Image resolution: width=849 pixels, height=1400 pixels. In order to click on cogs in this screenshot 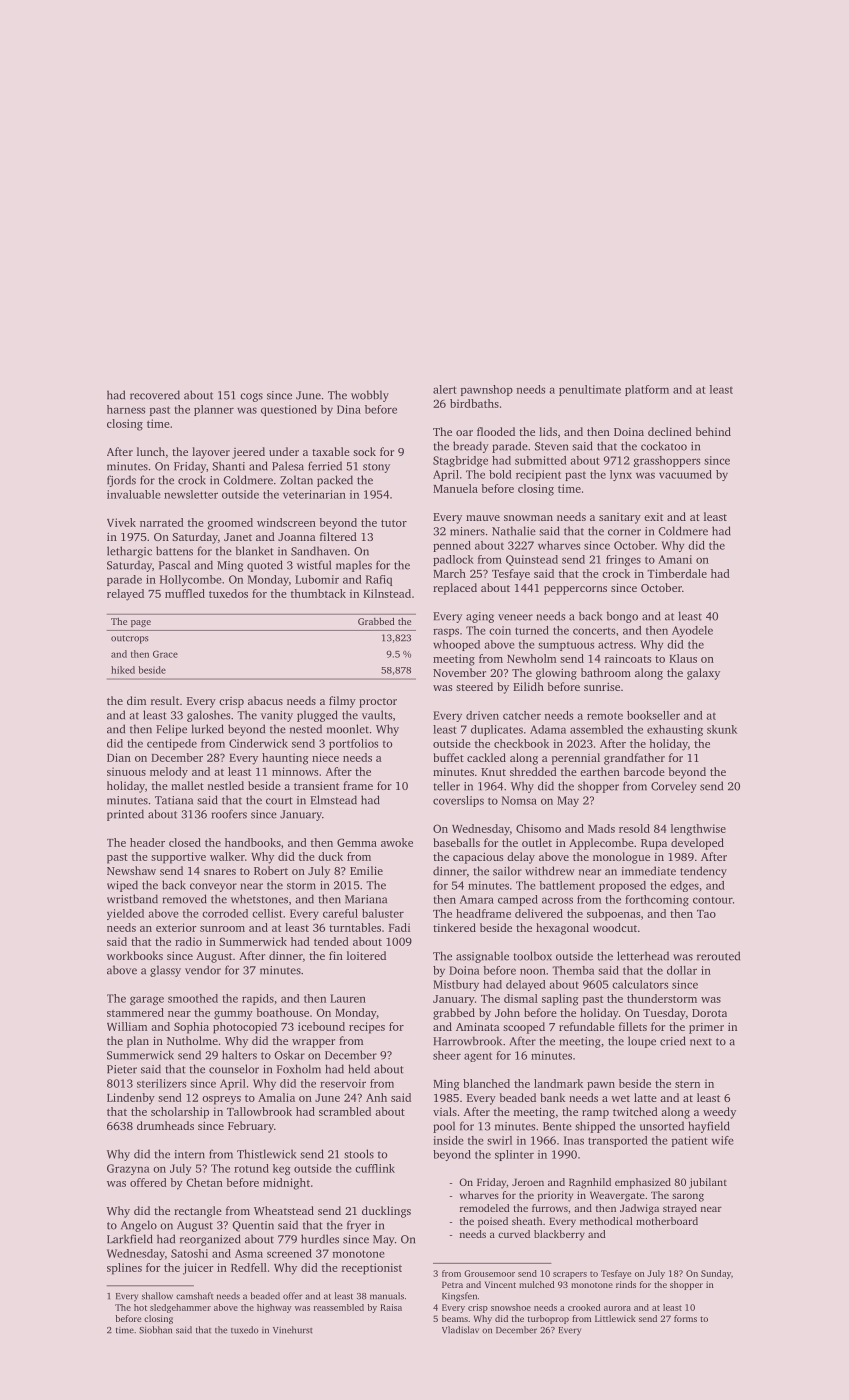, I will do `click(251, 397)`.
